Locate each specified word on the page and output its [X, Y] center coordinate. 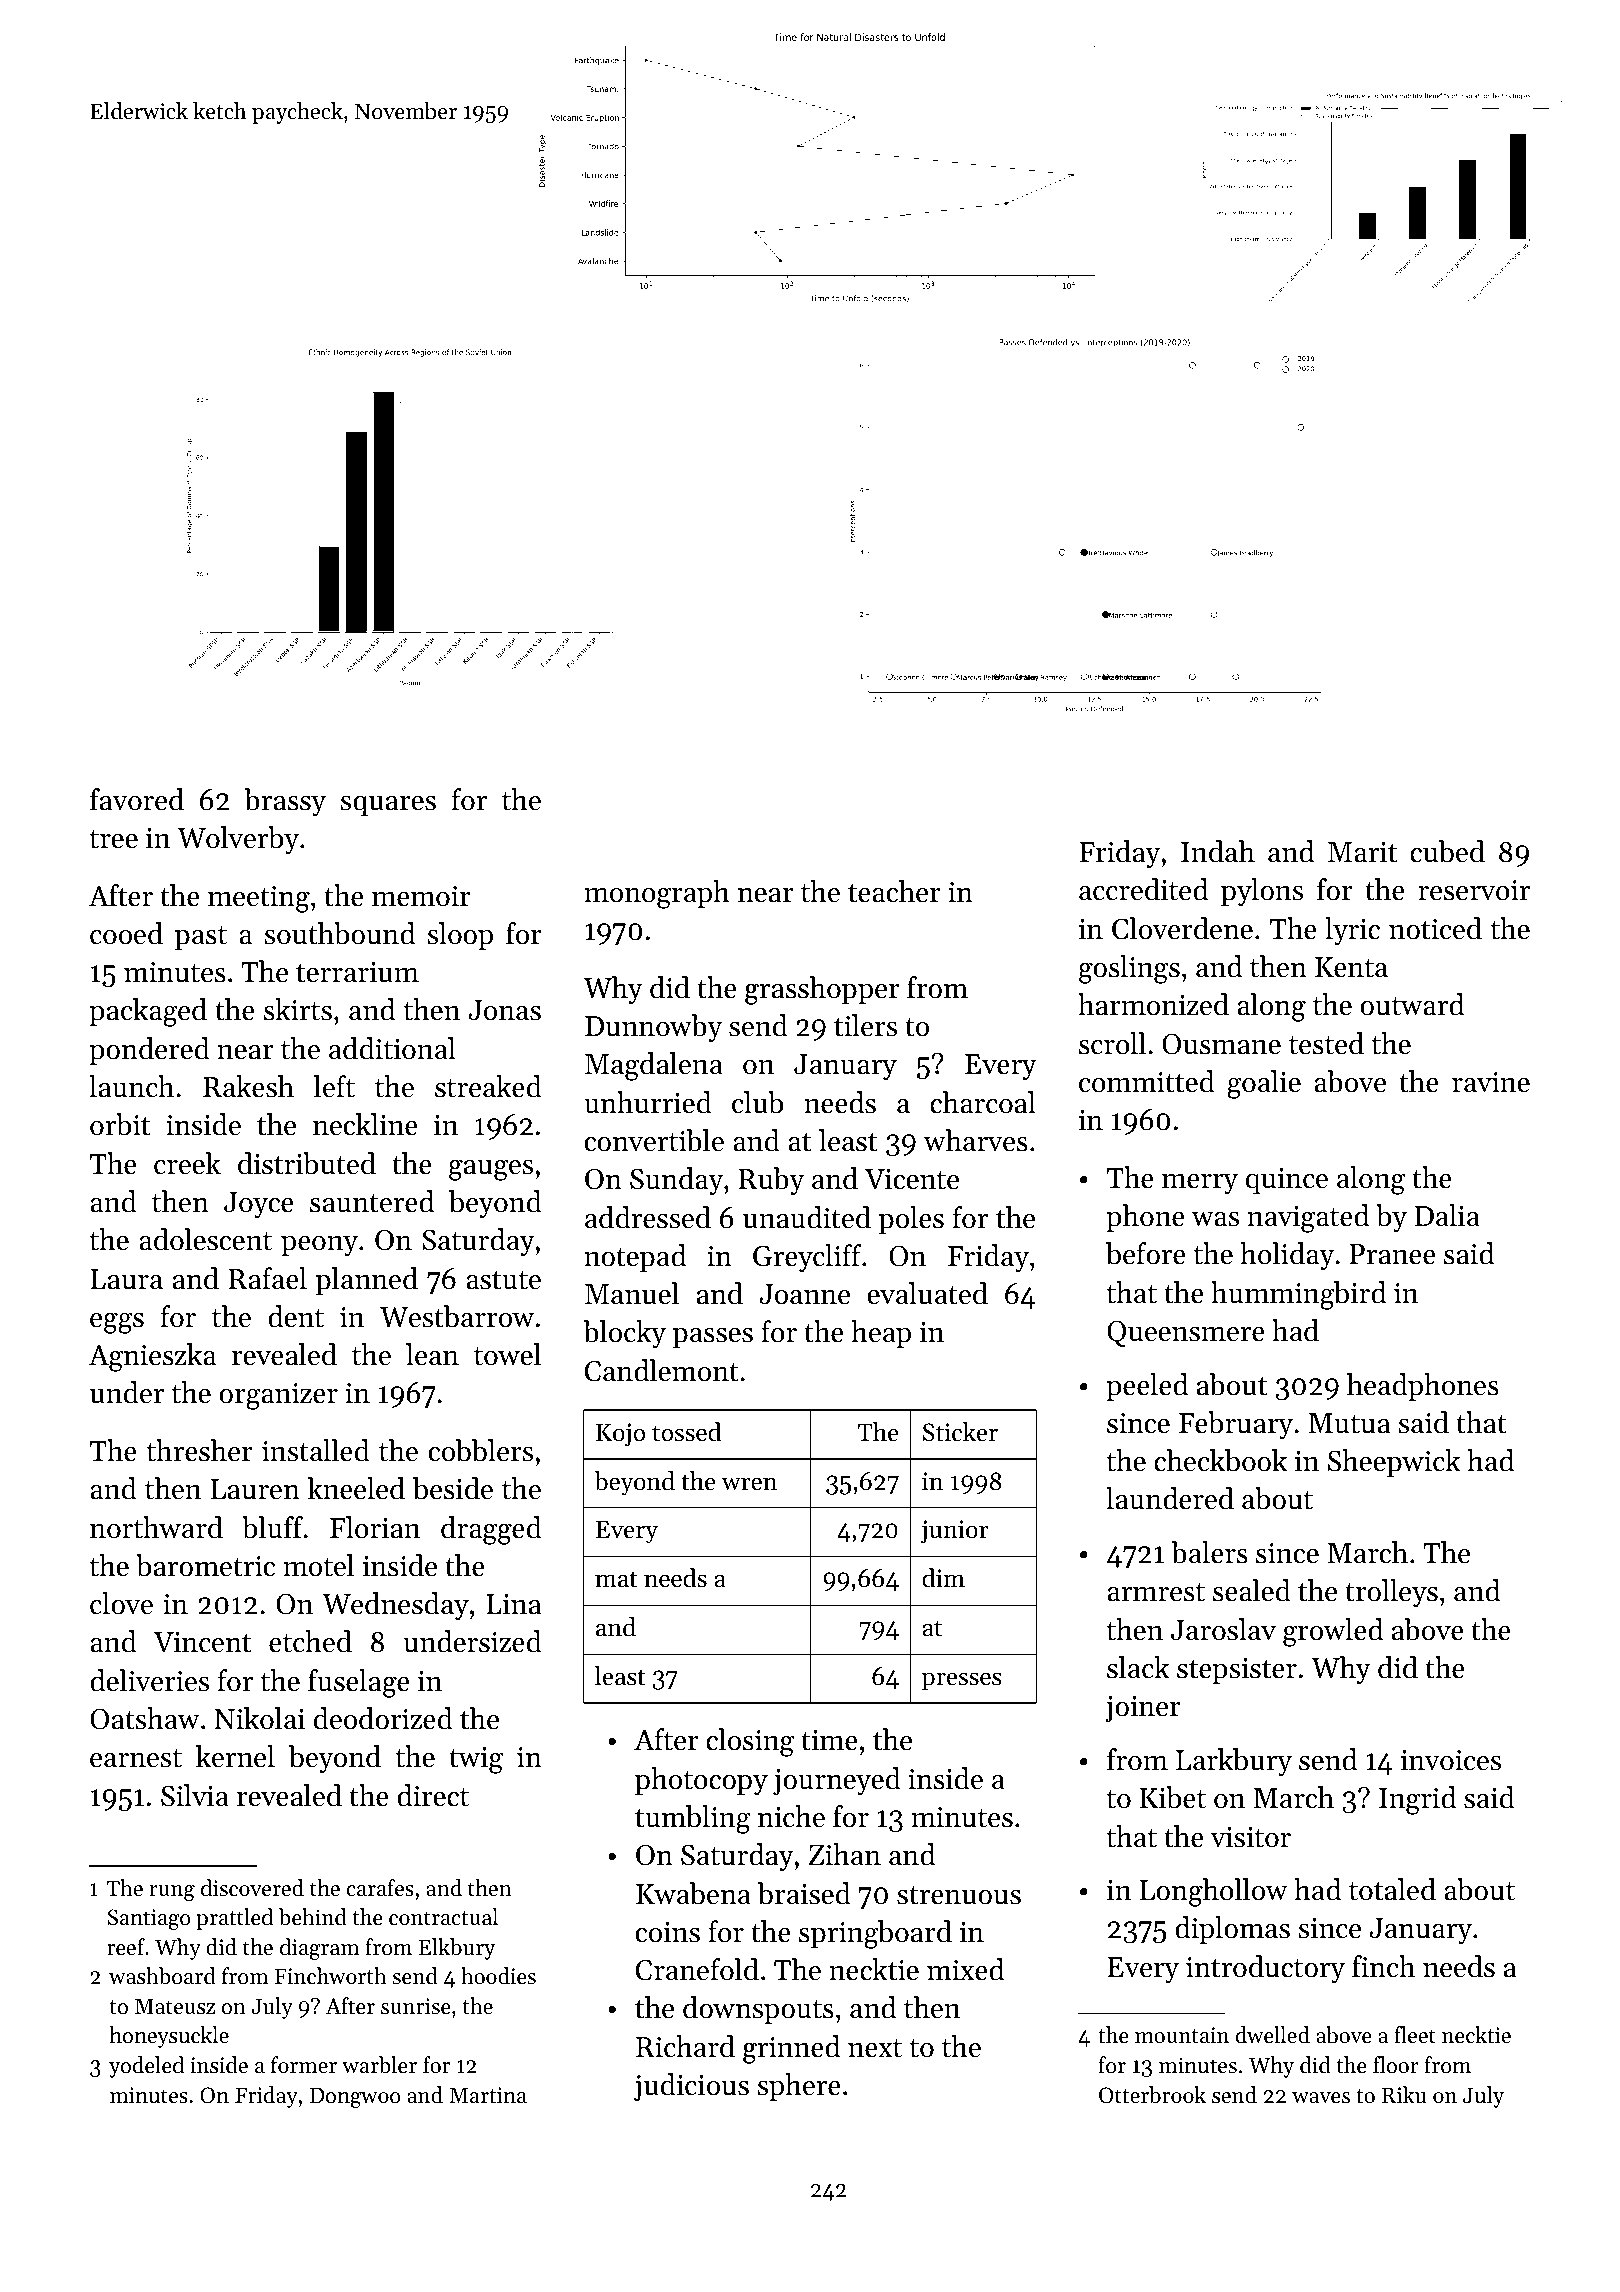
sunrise [416, 2006]
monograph [657, 894]
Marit [1362, 852]
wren [749, 1484]
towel [507, 1354]
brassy [285, 802]
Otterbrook [1152, 2095]
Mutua [1349, 1423]
